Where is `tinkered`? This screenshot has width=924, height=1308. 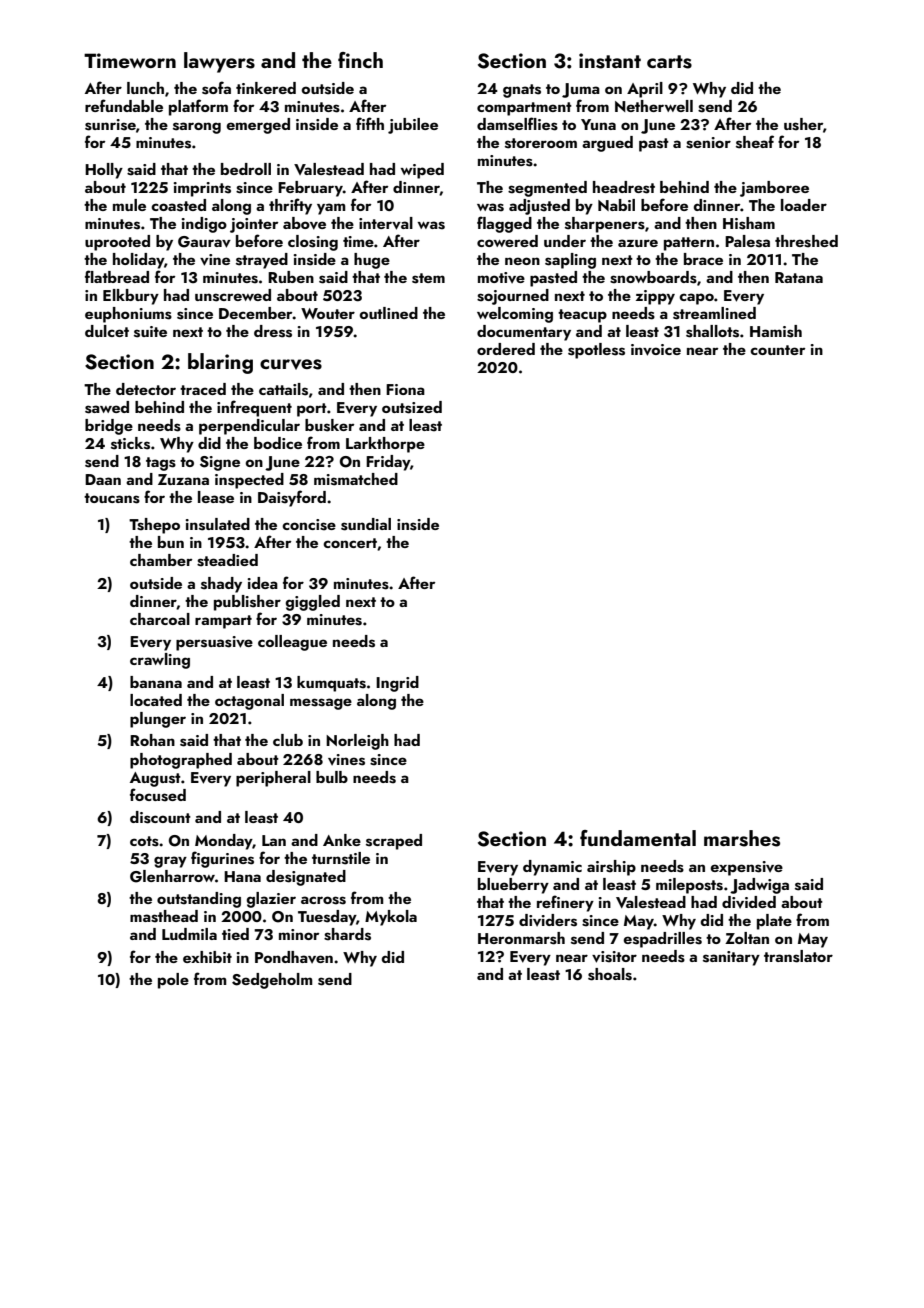 tinkered is located at coordinates (266, 88).
